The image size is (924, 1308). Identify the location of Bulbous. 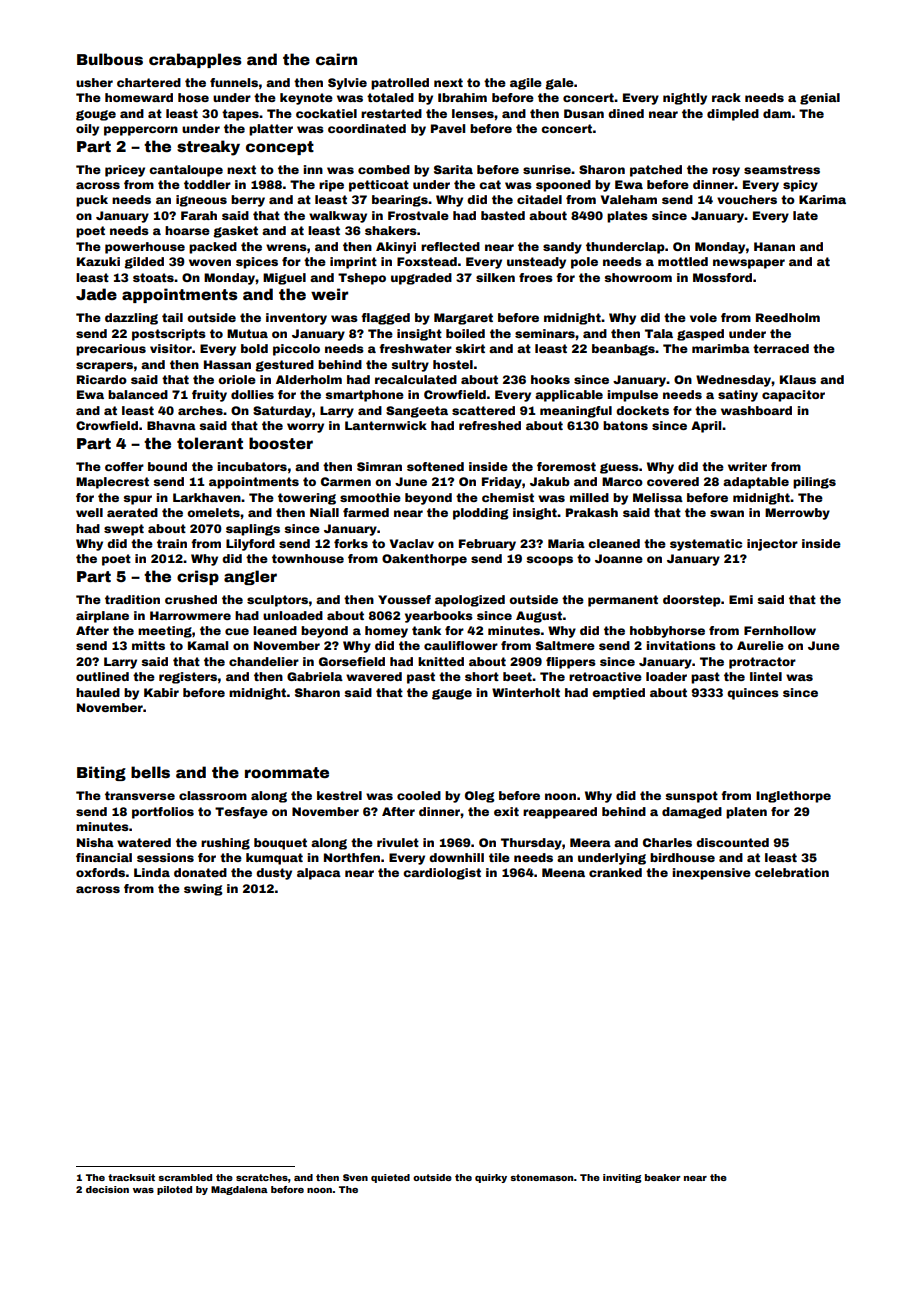
(110, 59).
